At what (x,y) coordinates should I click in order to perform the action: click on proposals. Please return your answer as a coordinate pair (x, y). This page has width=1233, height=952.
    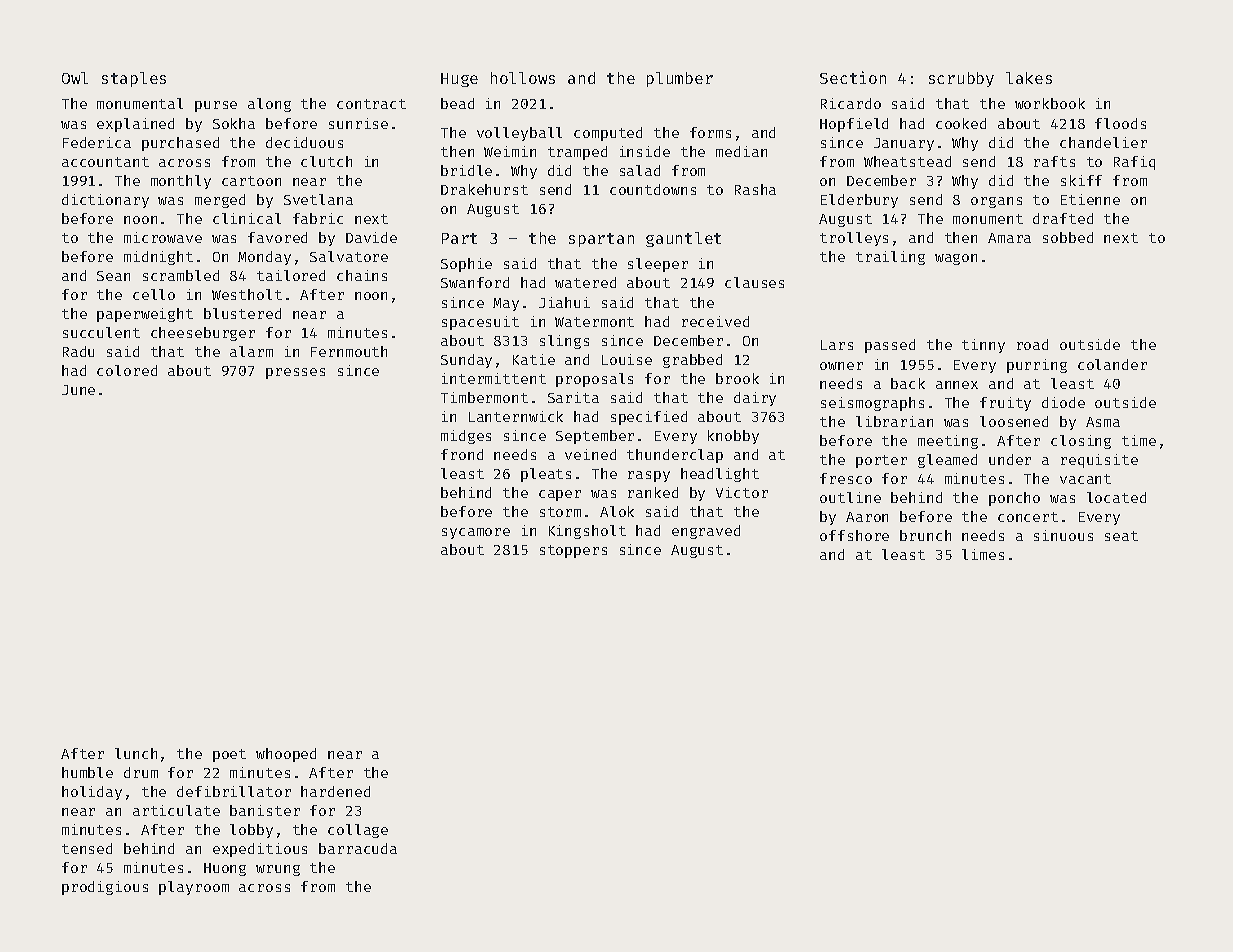
    Looking at the image, I should click on (594, 380).
